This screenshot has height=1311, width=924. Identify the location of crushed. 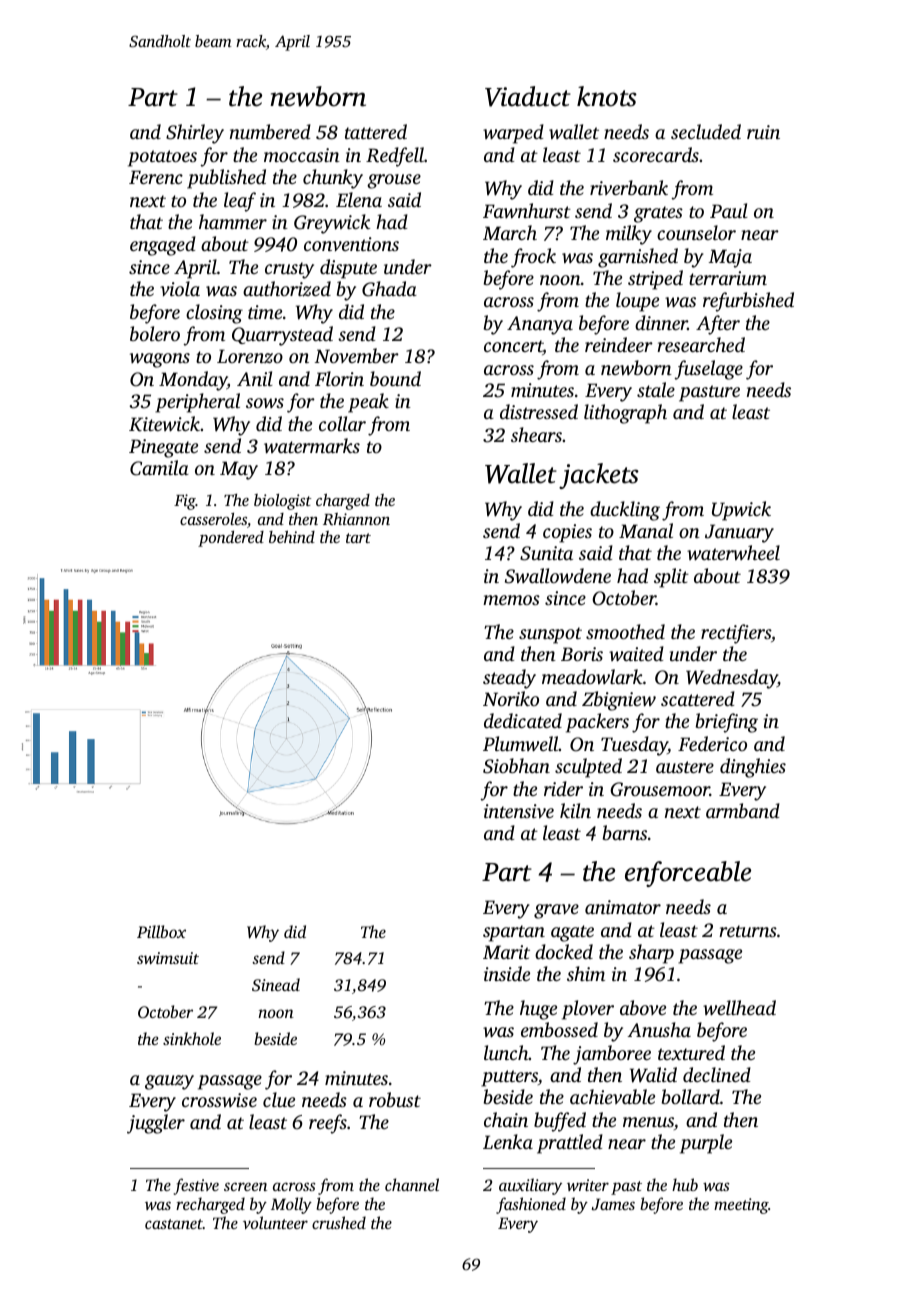
(339, 1222).
